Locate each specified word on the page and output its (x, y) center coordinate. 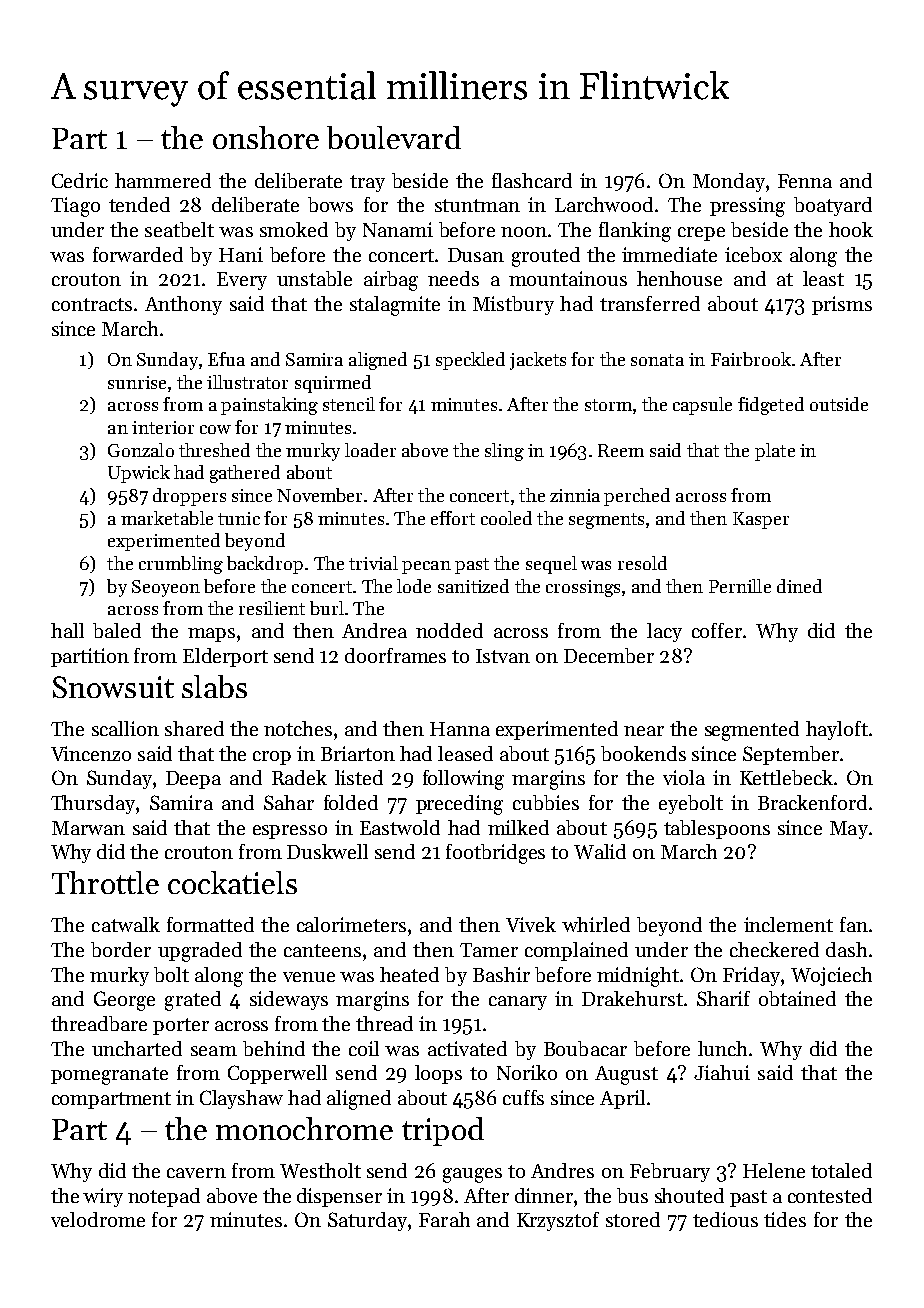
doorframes (395, 655)
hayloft (837, 730)
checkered (774, 949)
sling (504, 452)
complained (576, 951)
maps (211, 635)
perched (637, 497)
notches (298, 728)
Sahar (289, 802)
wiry (103, 1197)
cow (215, 429)
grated (193, 1001)
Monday (729, 182)
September (791, 755)
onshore (266, 137)
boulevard (394, 137)
